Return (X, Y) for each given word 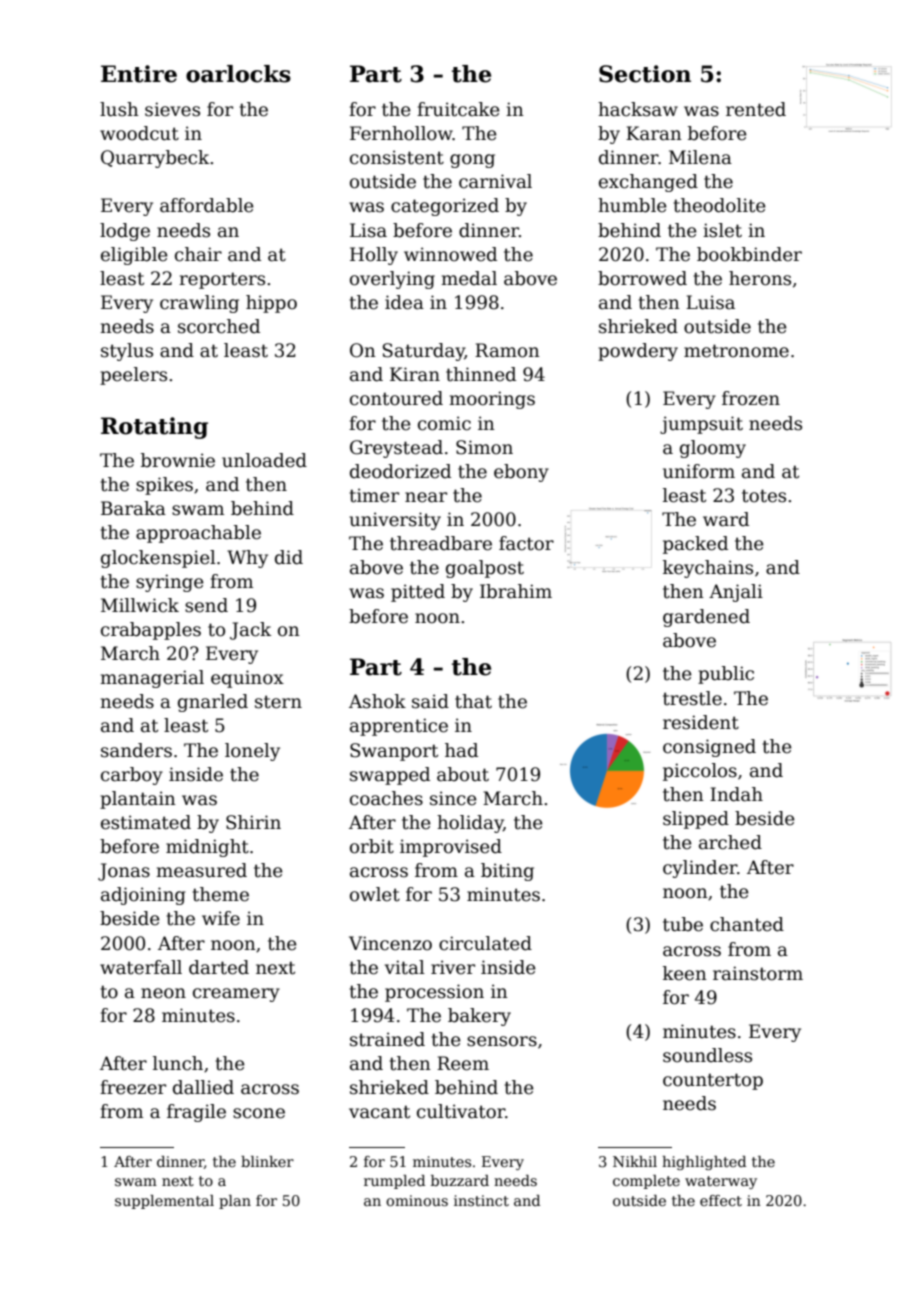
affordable (207, 205)
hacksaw (638, 109)
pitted (418, 593)
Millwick (140, 605)
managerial (152, 679)
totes (764, 496)
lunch (178, 1063)
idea (404, 302)
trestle (692, 698)
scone (259, 1113)
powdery (638, 352)
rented (756, 109)
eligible (134, 256)
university (395, 521)
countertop (713, 1081)
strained (387, 1039)
